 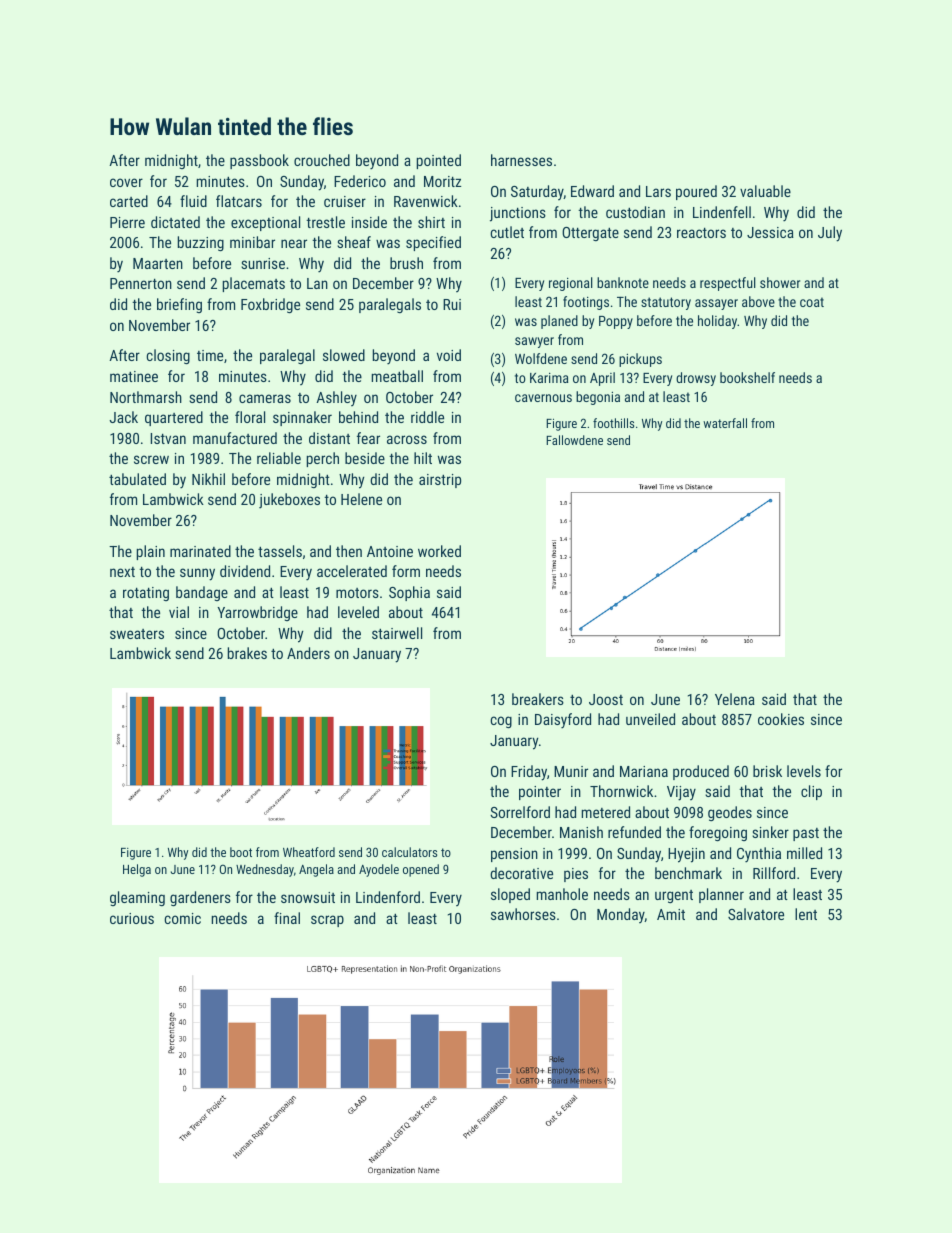 What do you see at coordinates (431, 222) in the screenshot?
I see `shirt` at bounding box center [431, 222].
